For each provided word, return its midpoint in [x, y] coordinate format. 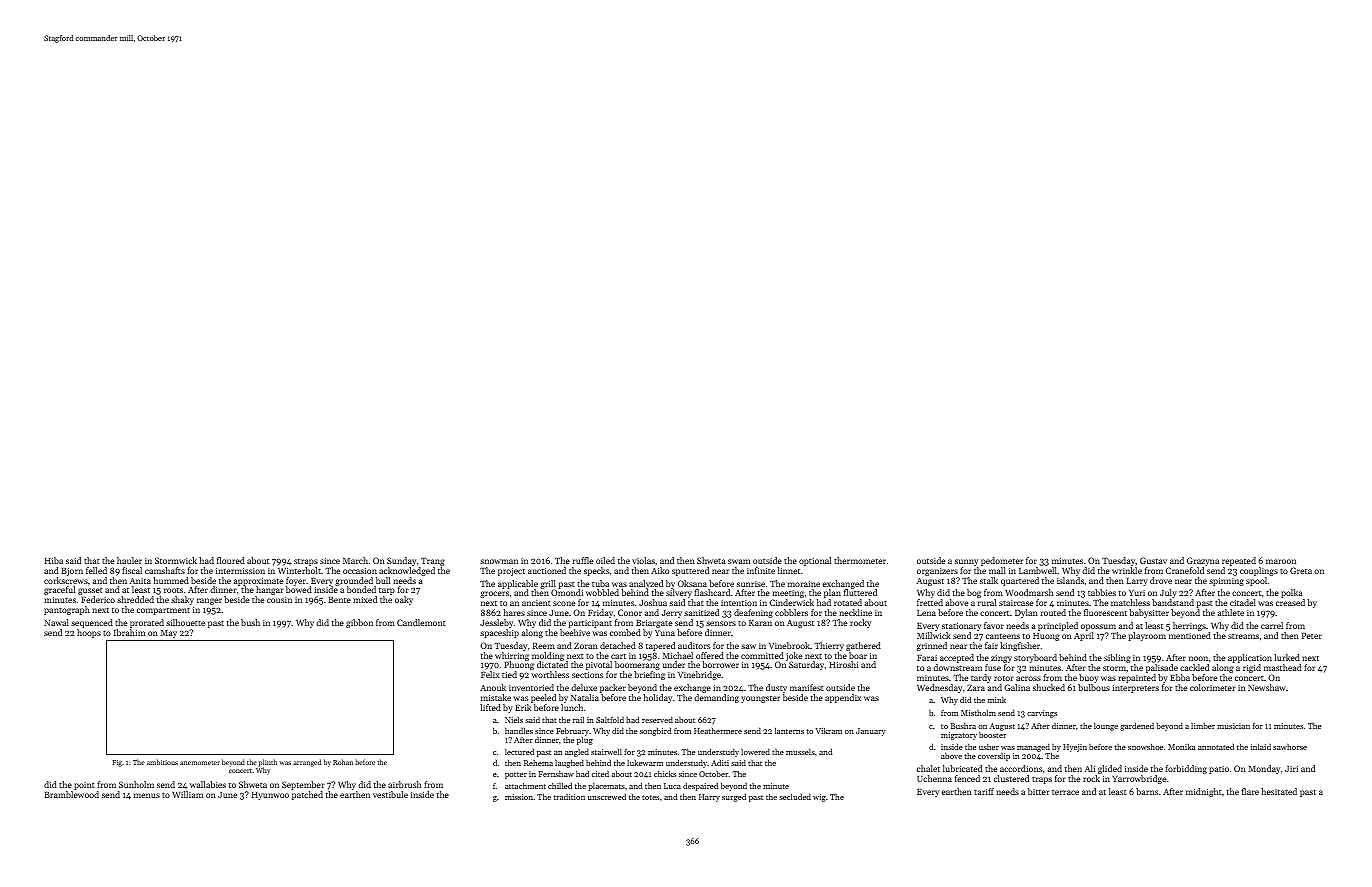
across [1028, 678]
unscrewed [607, 797]
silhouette [185, 622]
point [84, 786]
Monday [1264, 769]
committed [762, 655]
